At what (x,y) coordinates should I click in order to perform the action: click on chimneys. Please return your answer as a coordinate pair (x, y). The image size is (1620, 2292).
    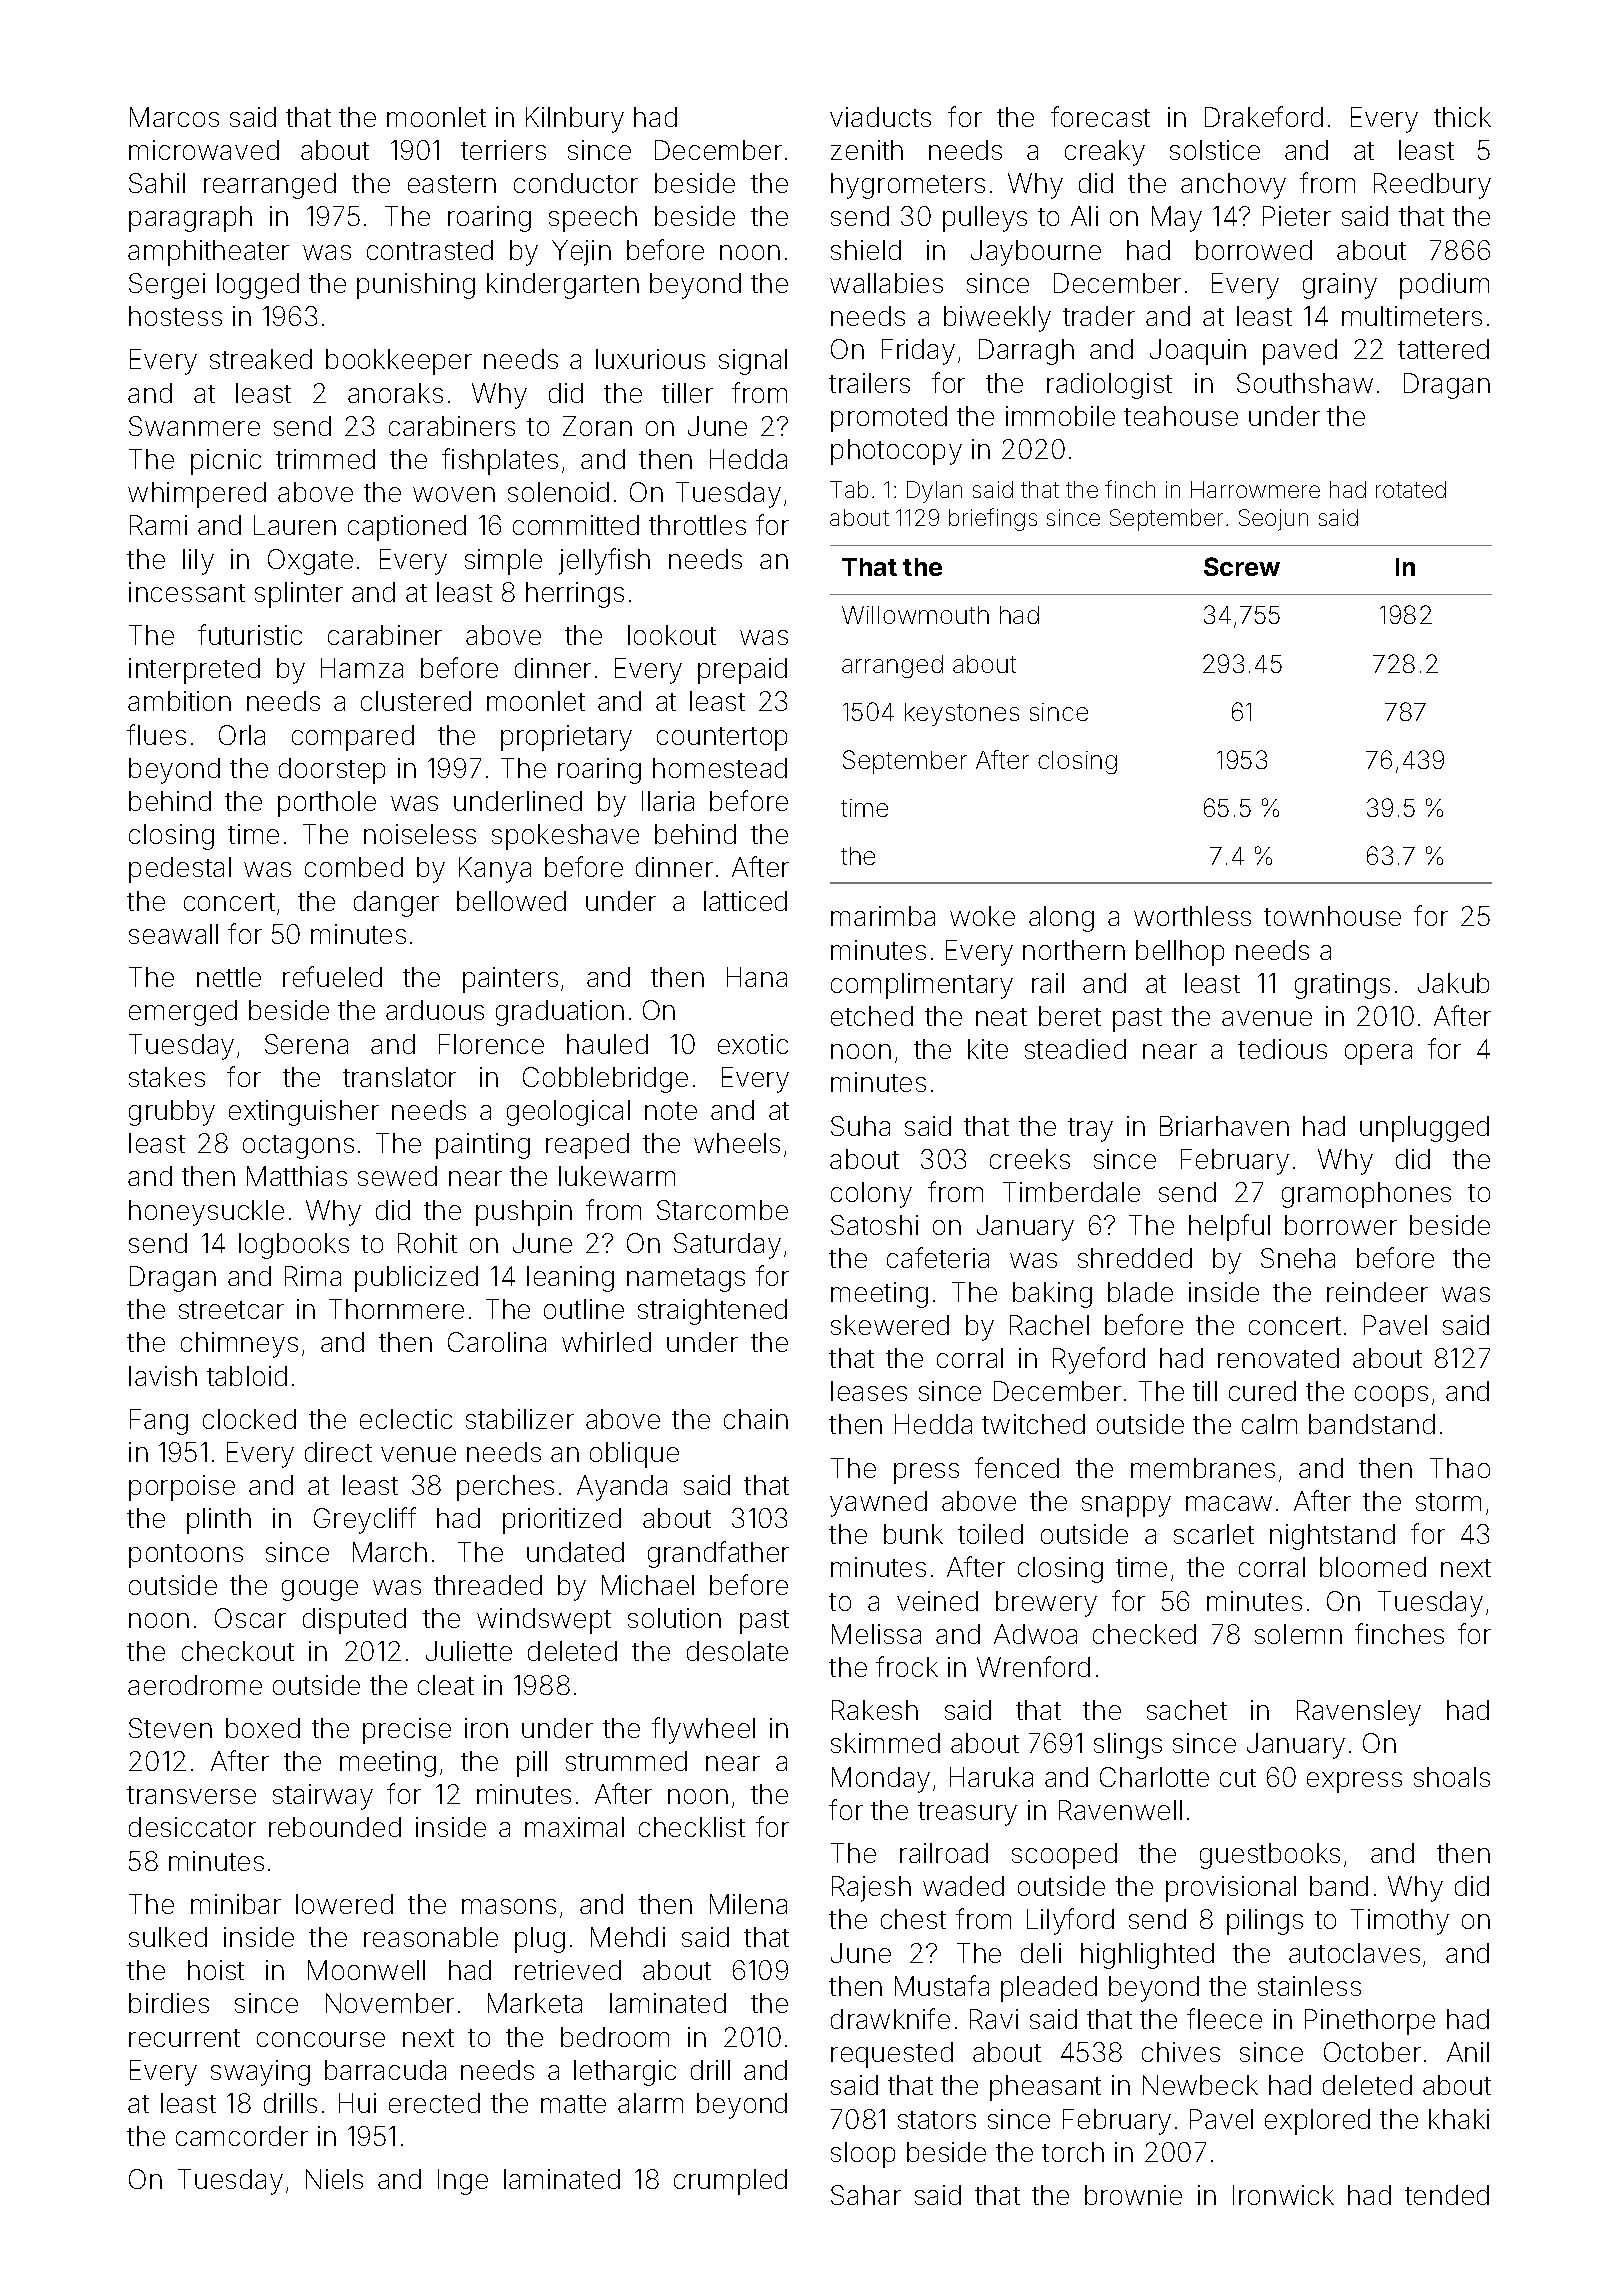
    Looking at the image, I should click on (239, 1345).
